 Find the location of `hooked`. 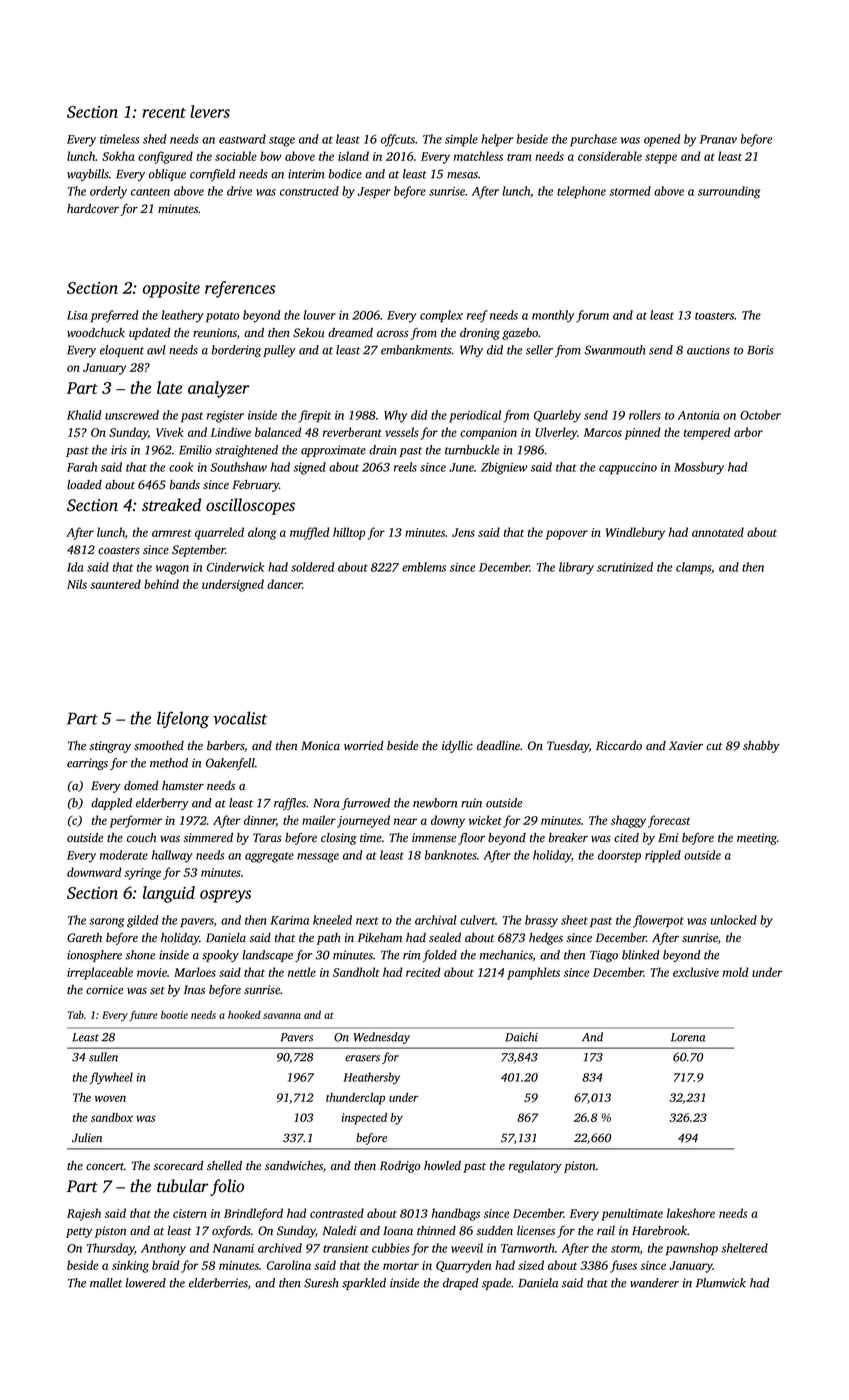

hooked is located at coordinates (244, 1015).
